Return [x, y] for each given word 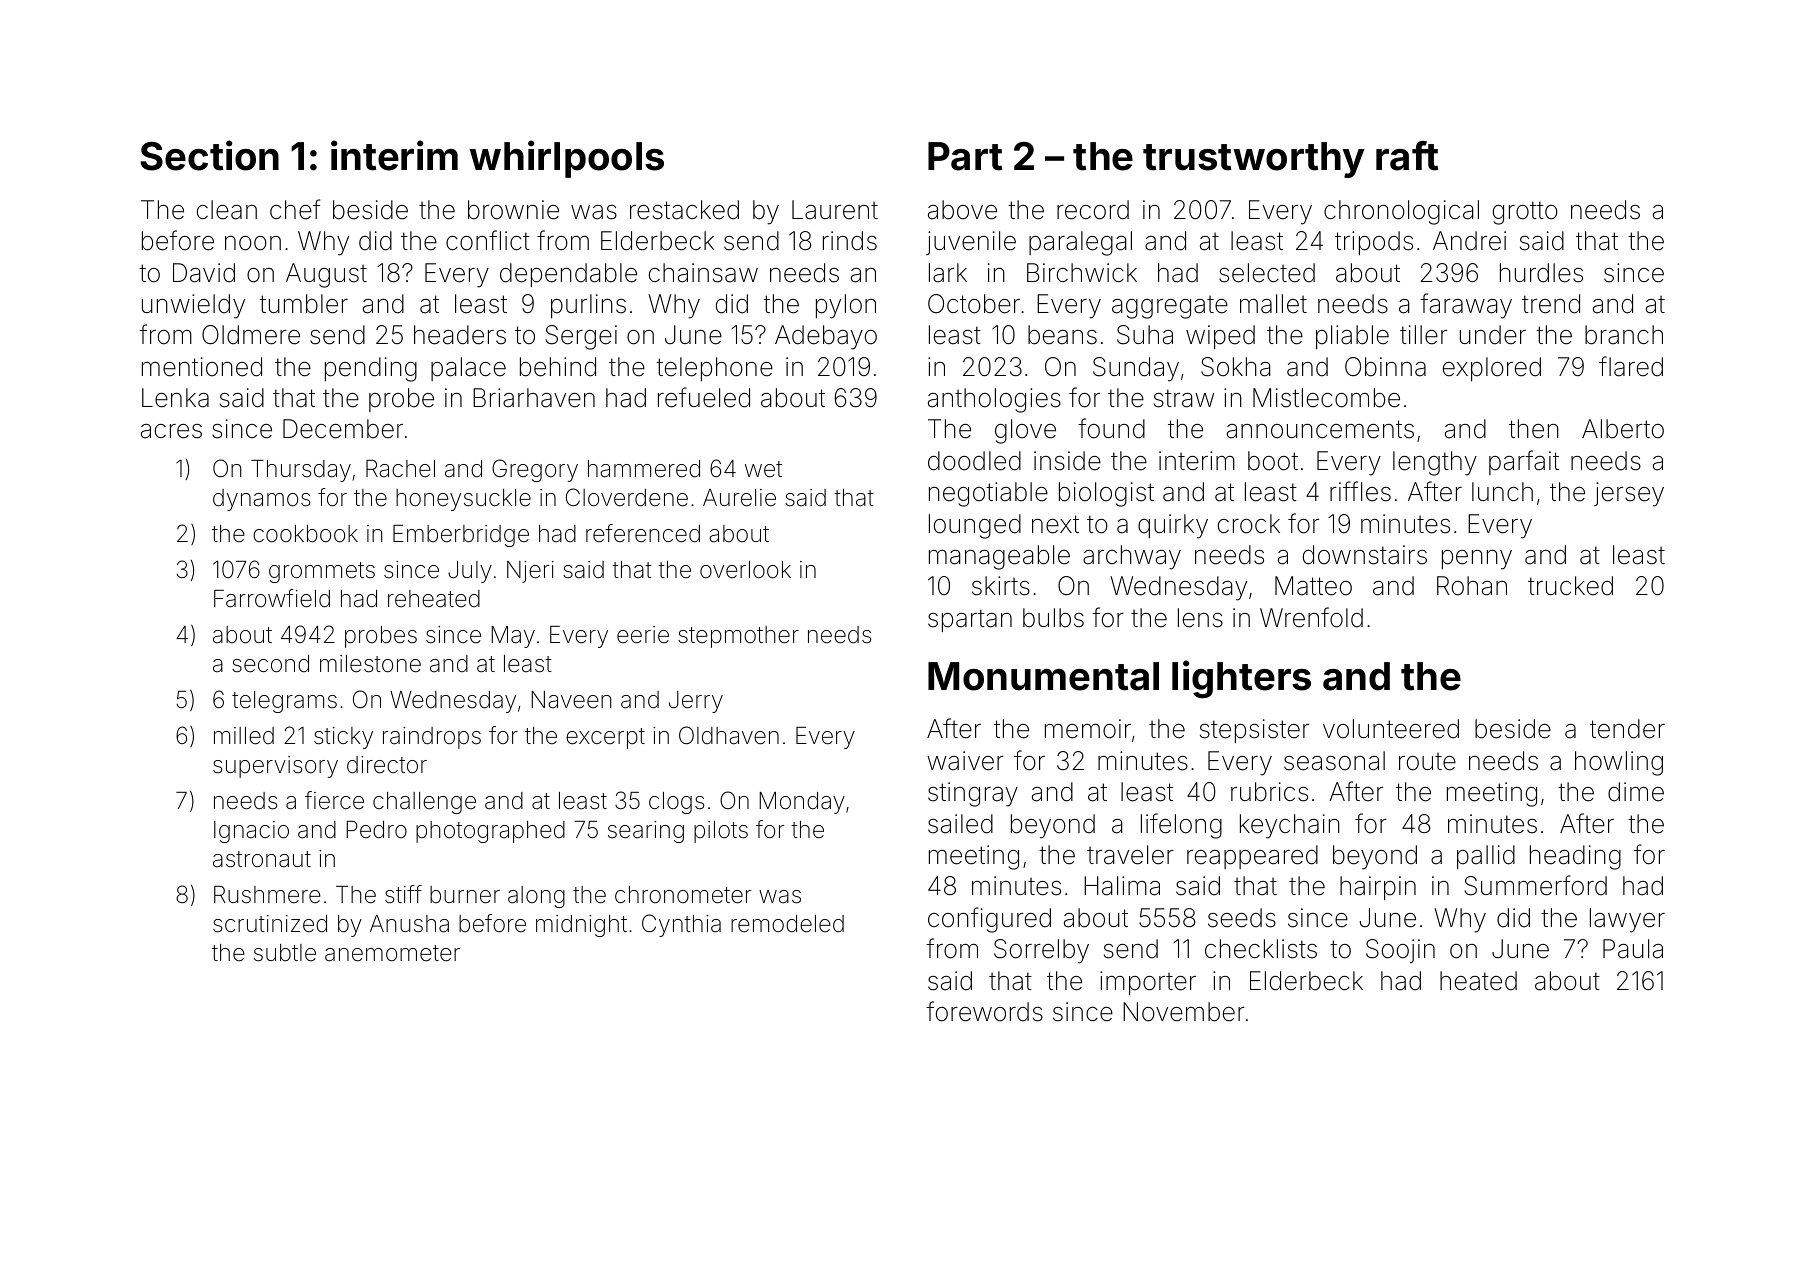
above [962, 210]
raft [1407, 156]
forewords [984, 1011]
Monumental [1043, 676]
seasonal [1334, 761]
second [270, 664]
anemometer [392, 953]
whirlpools [566, 159]
